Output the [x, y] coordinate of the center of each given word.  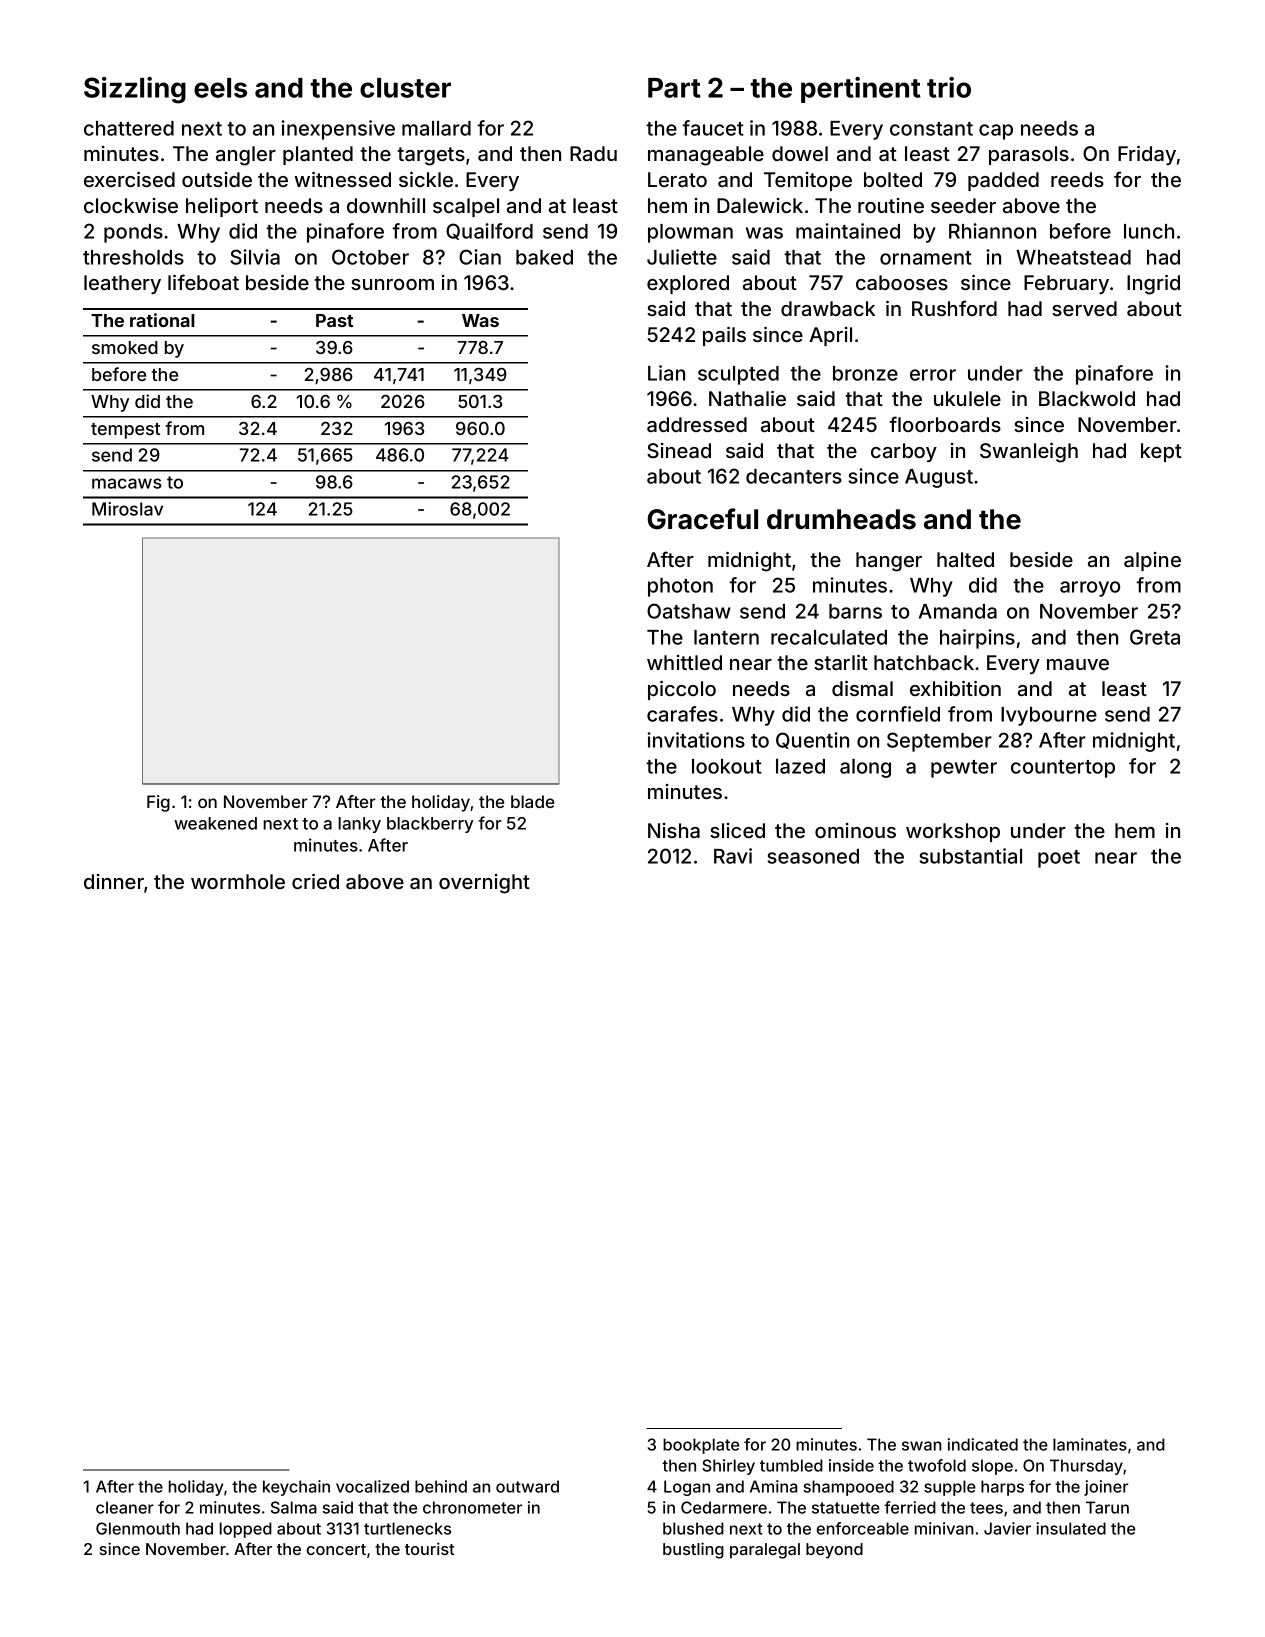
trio [949, 87]
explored [688, 284]
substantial [970, 856]
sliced [737, 830]
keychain [296, 1488]
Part [674, 88]
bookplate [701, 1446]
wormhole [238, 881]
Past [334, 320]
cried [315, 881]
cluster [405, 88]
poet [1059, 859]
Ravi [733, 856]
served [1084, 308]
